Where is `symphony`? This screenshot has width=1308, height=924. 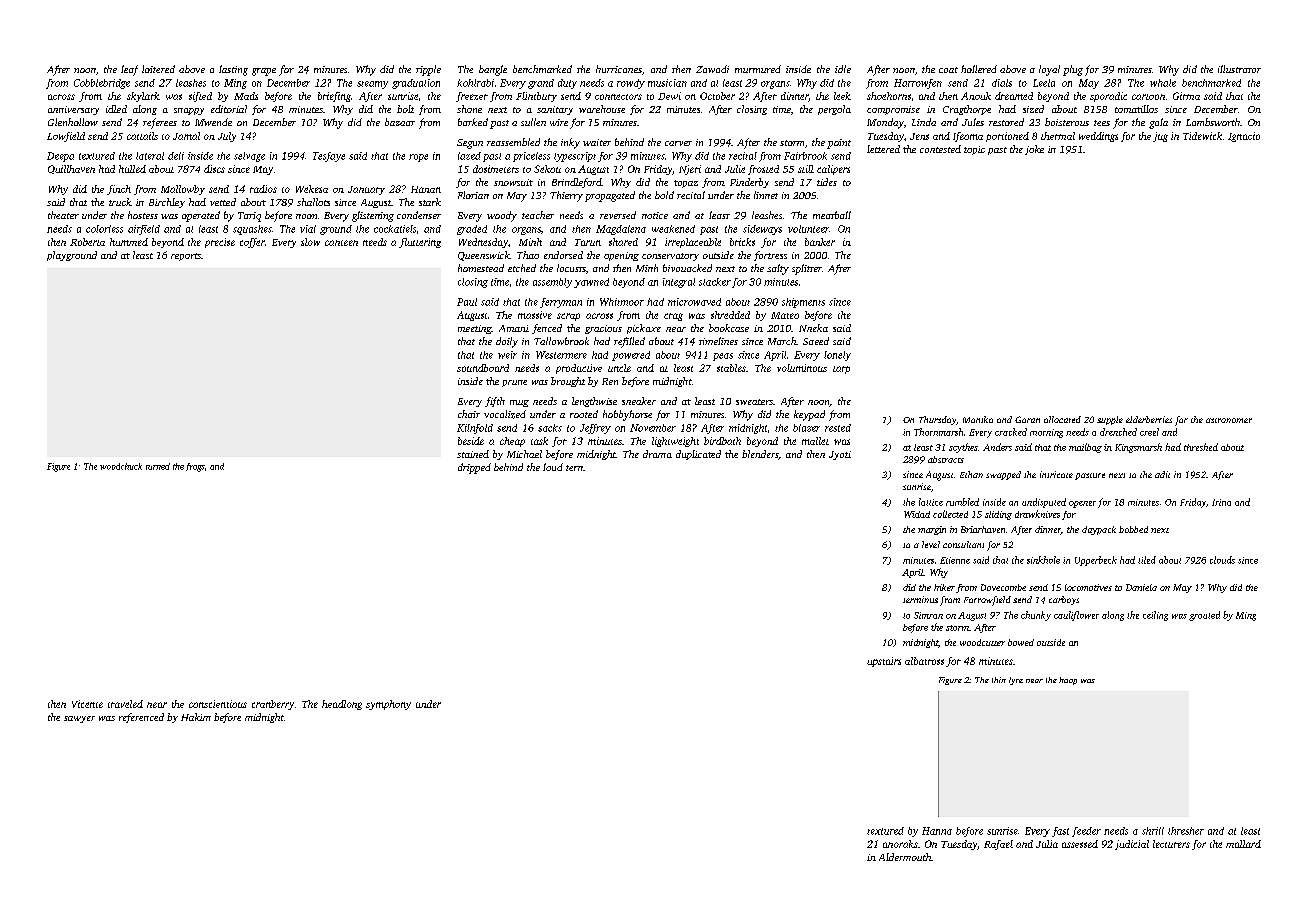 symphony is located at coordinates (388, 705).
